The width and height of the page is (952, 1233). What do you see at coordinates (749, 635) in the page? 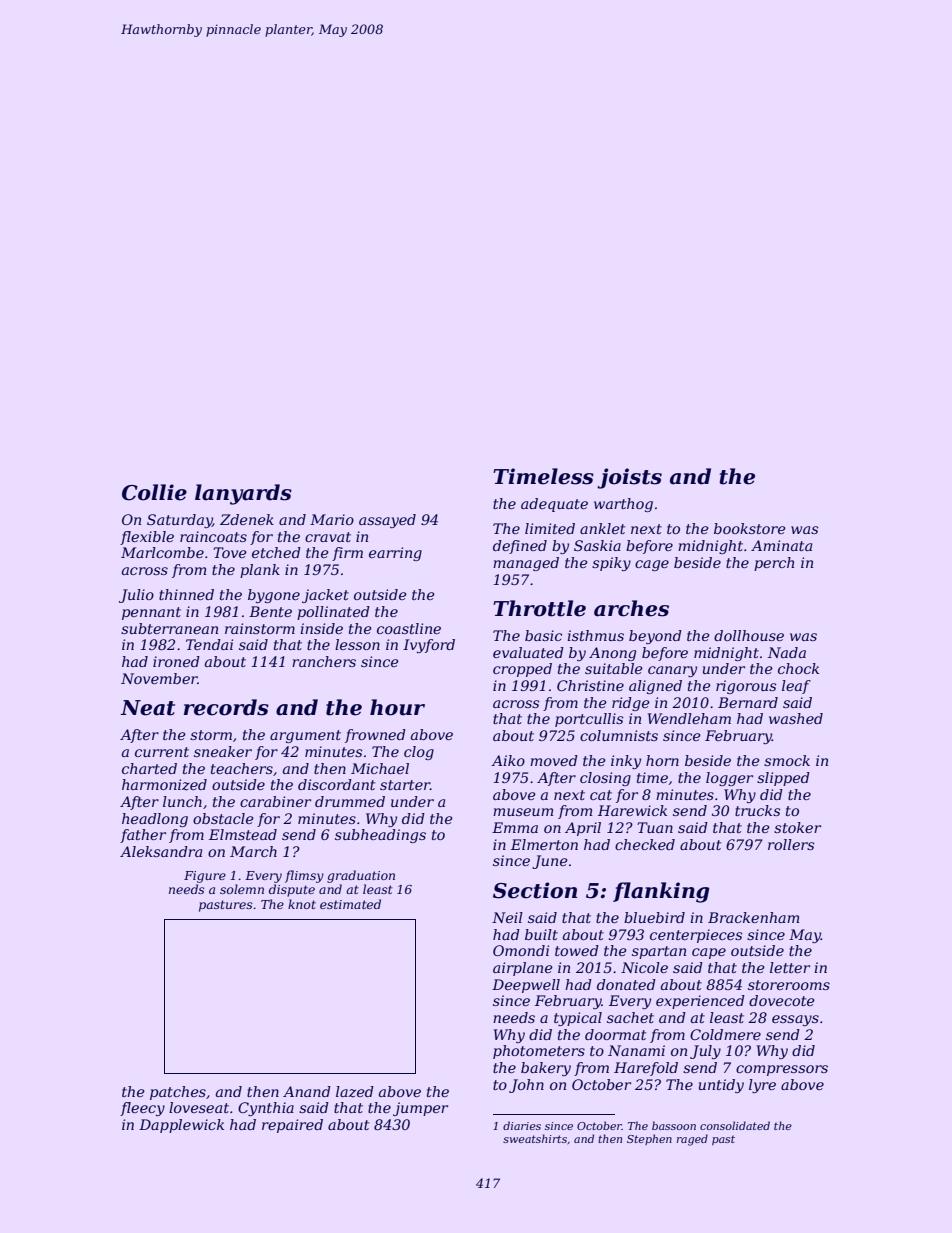
I see `dollhouse` at bounding box center [749, 635].
